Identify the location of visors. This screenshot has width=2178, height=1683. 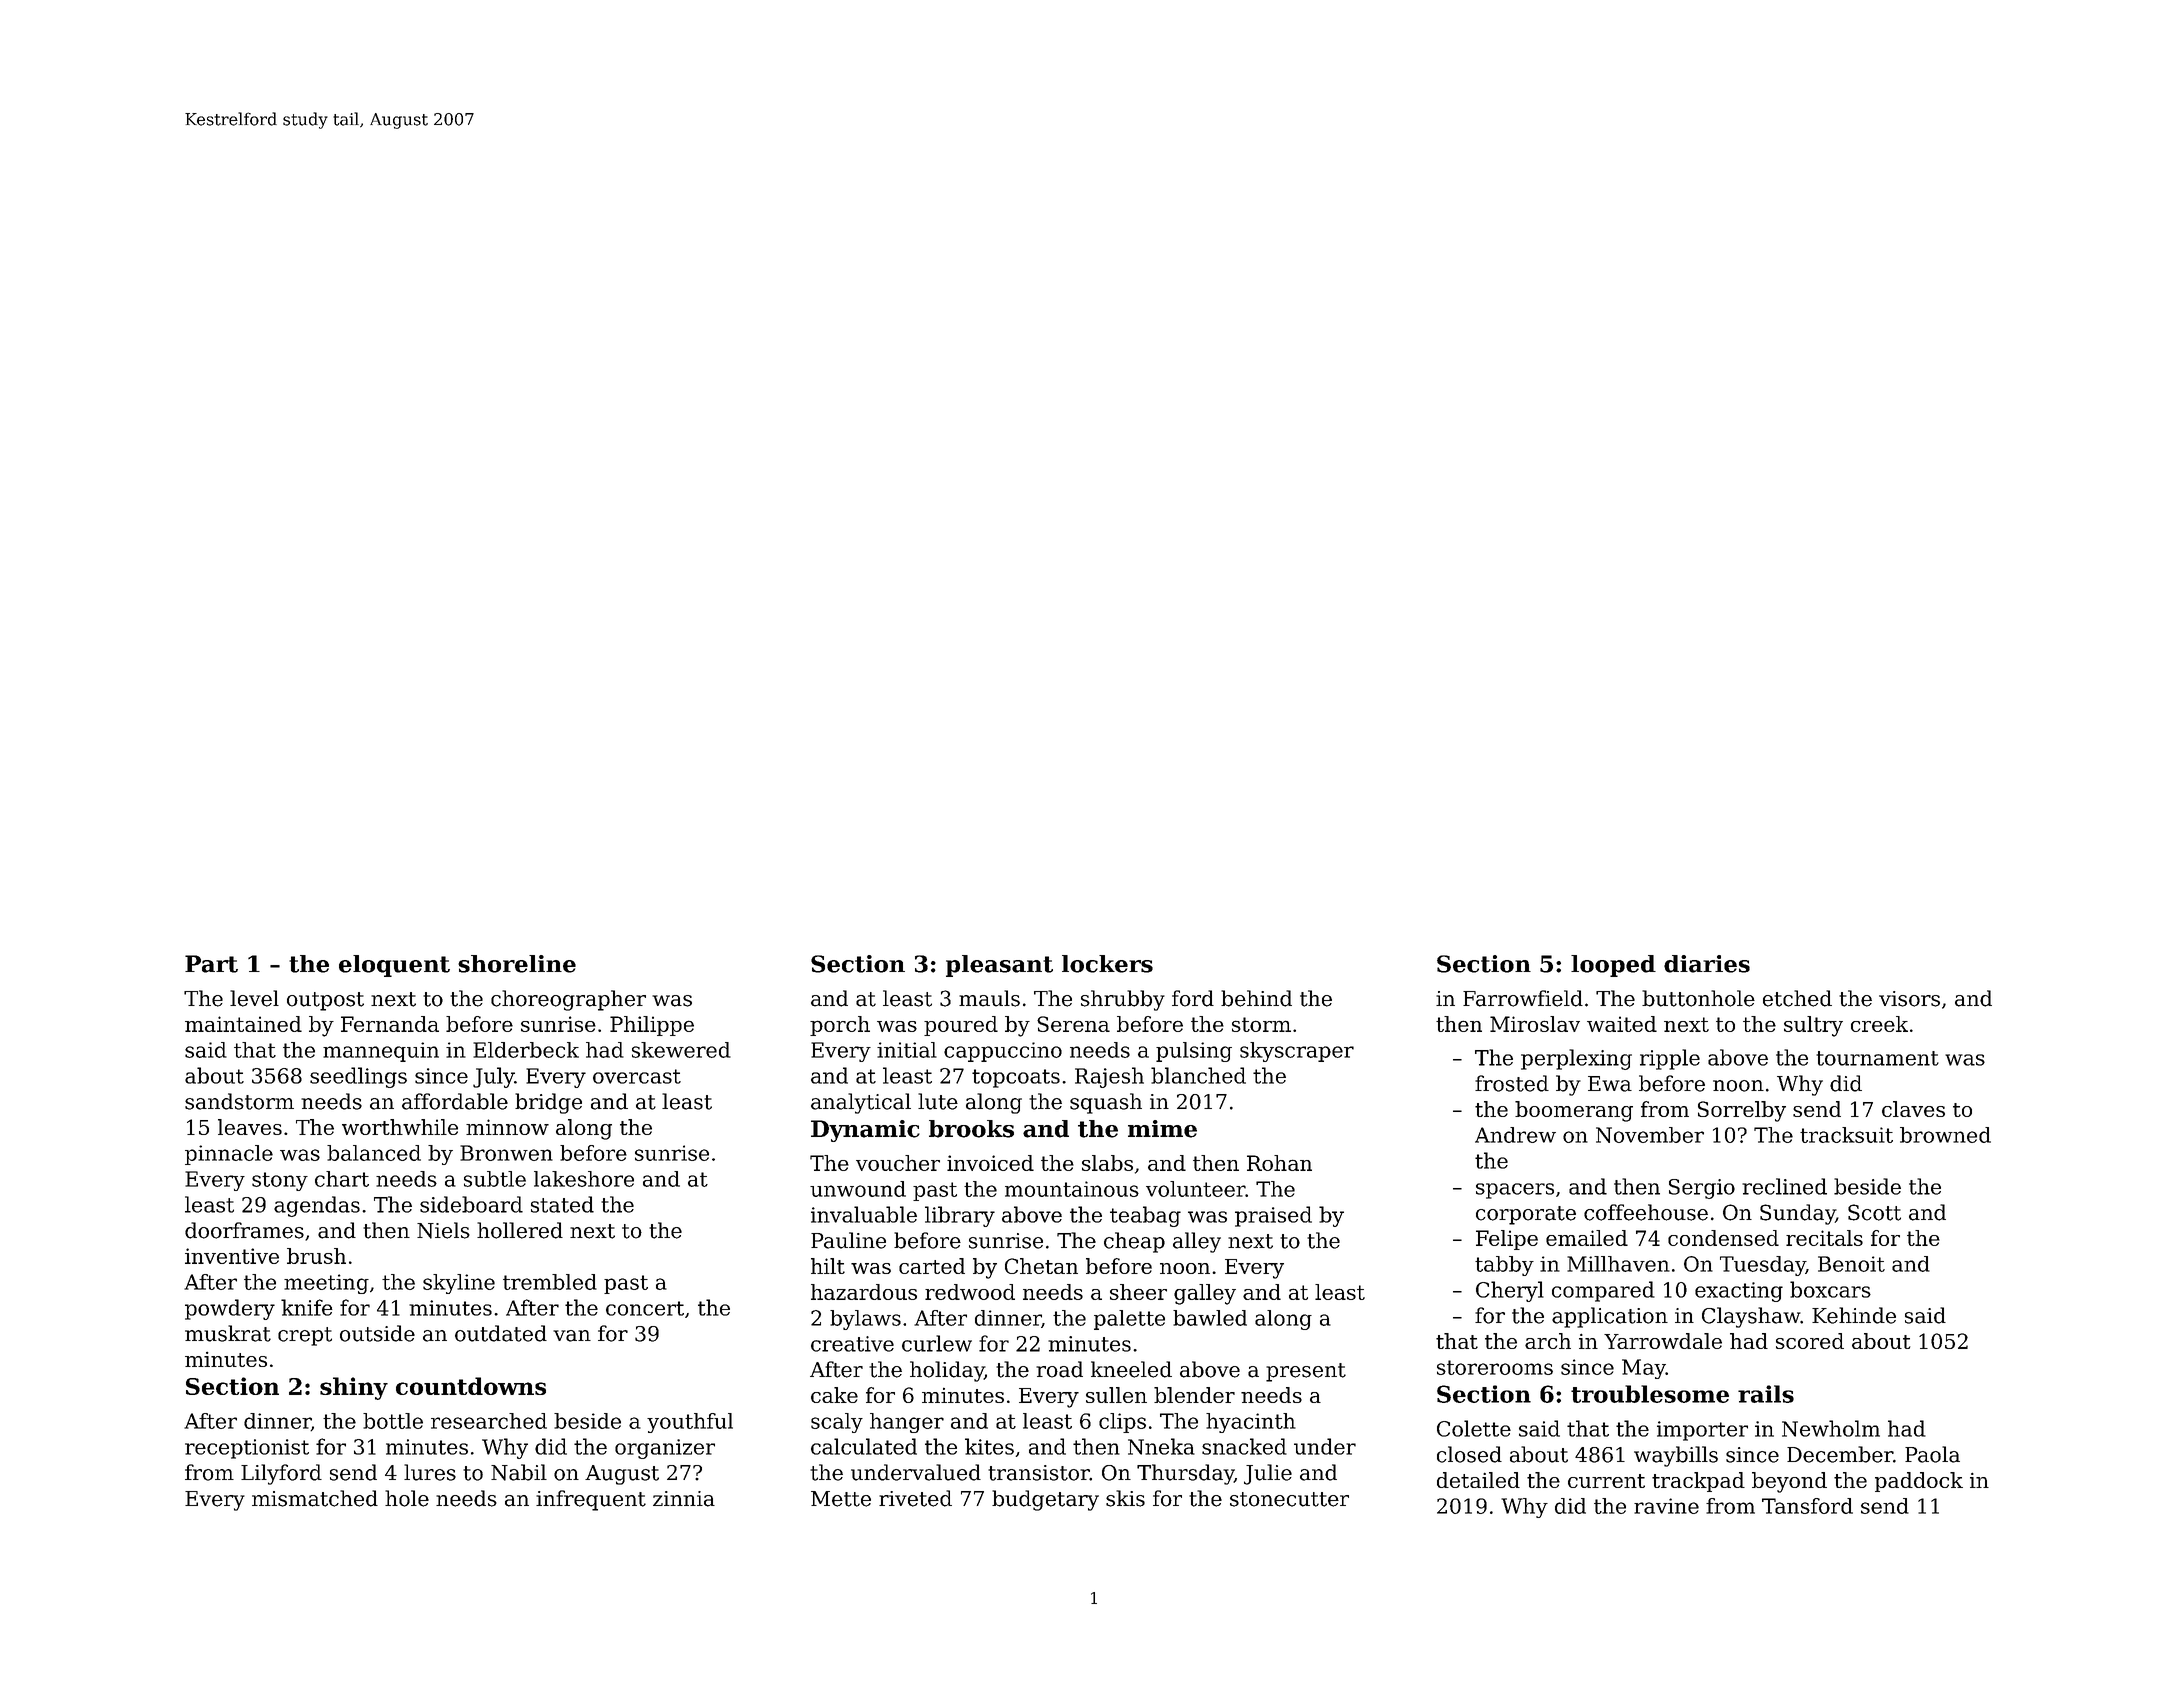
(1909, 999).
